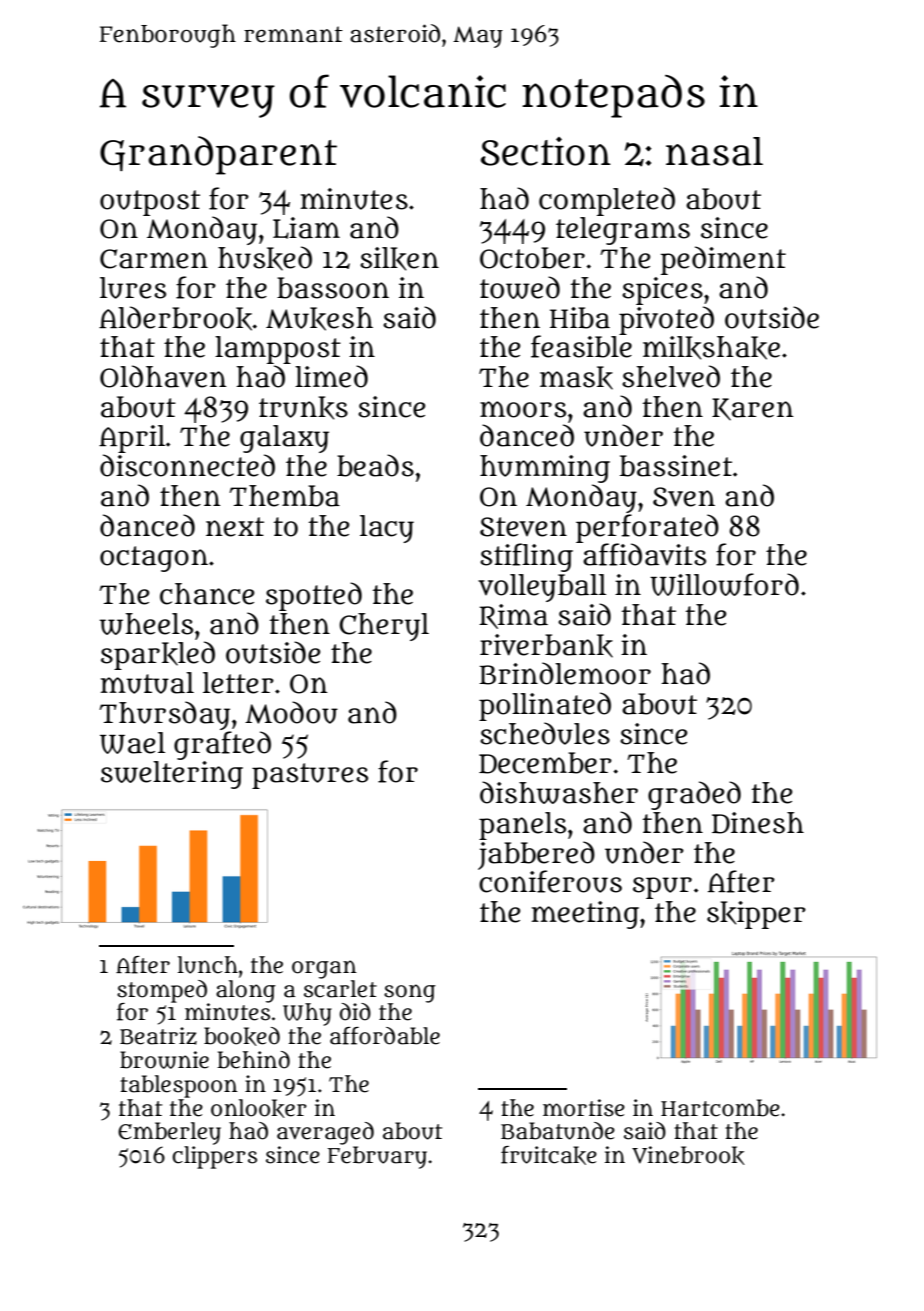  What do you see at coordinates (546, 151) in the screenshot?
I see `Section` at bounding box center [546, 151].
